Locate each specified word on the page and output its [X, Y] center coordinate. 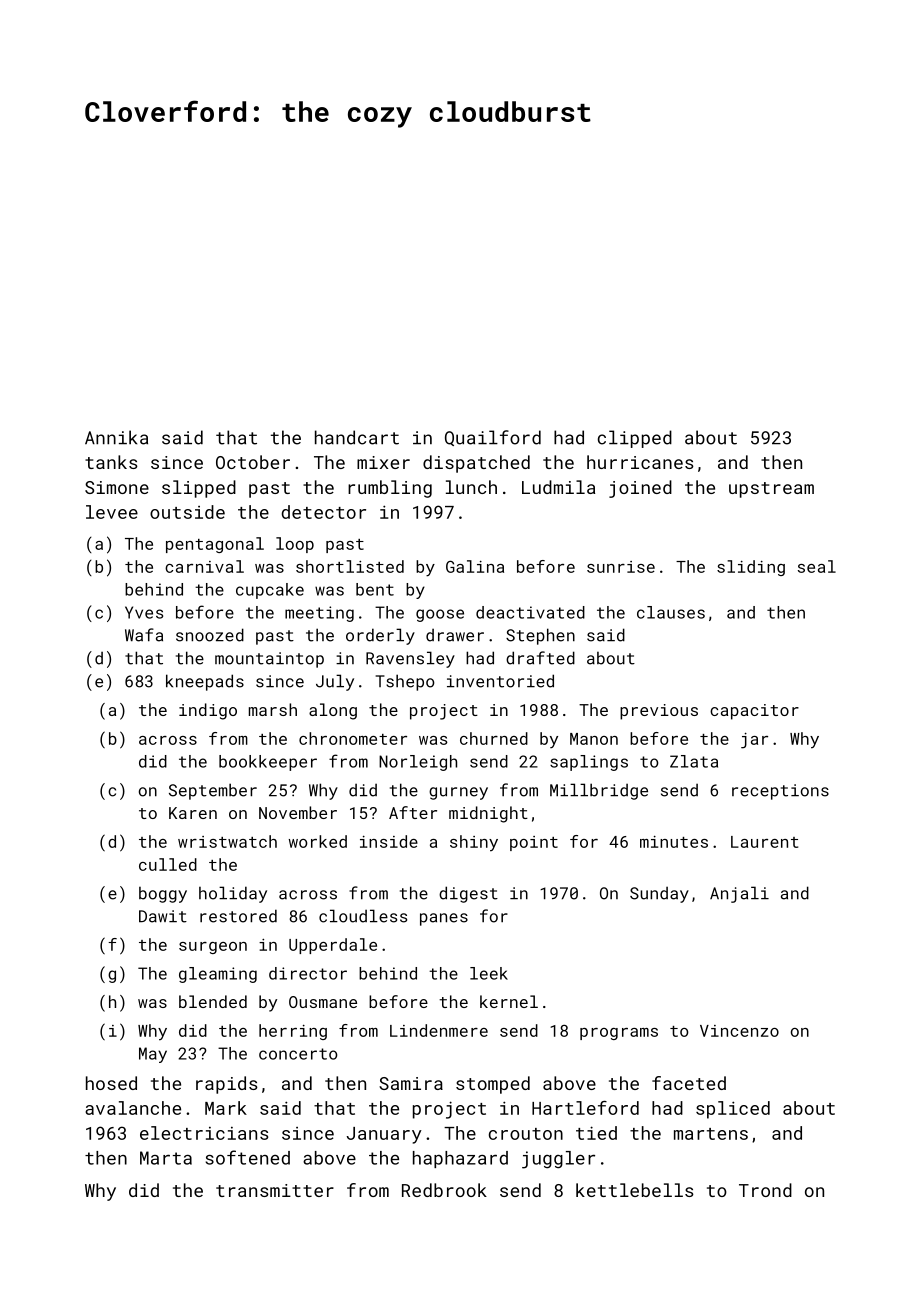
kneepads [205, 682]
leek [489, 973]
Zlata [694, 761]
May [153, 1055]
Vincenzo [739, 1031]
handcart [357, 437]
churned [494, 738]
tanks [111, 462]
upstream [771, 490]
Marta [166, 1158]
